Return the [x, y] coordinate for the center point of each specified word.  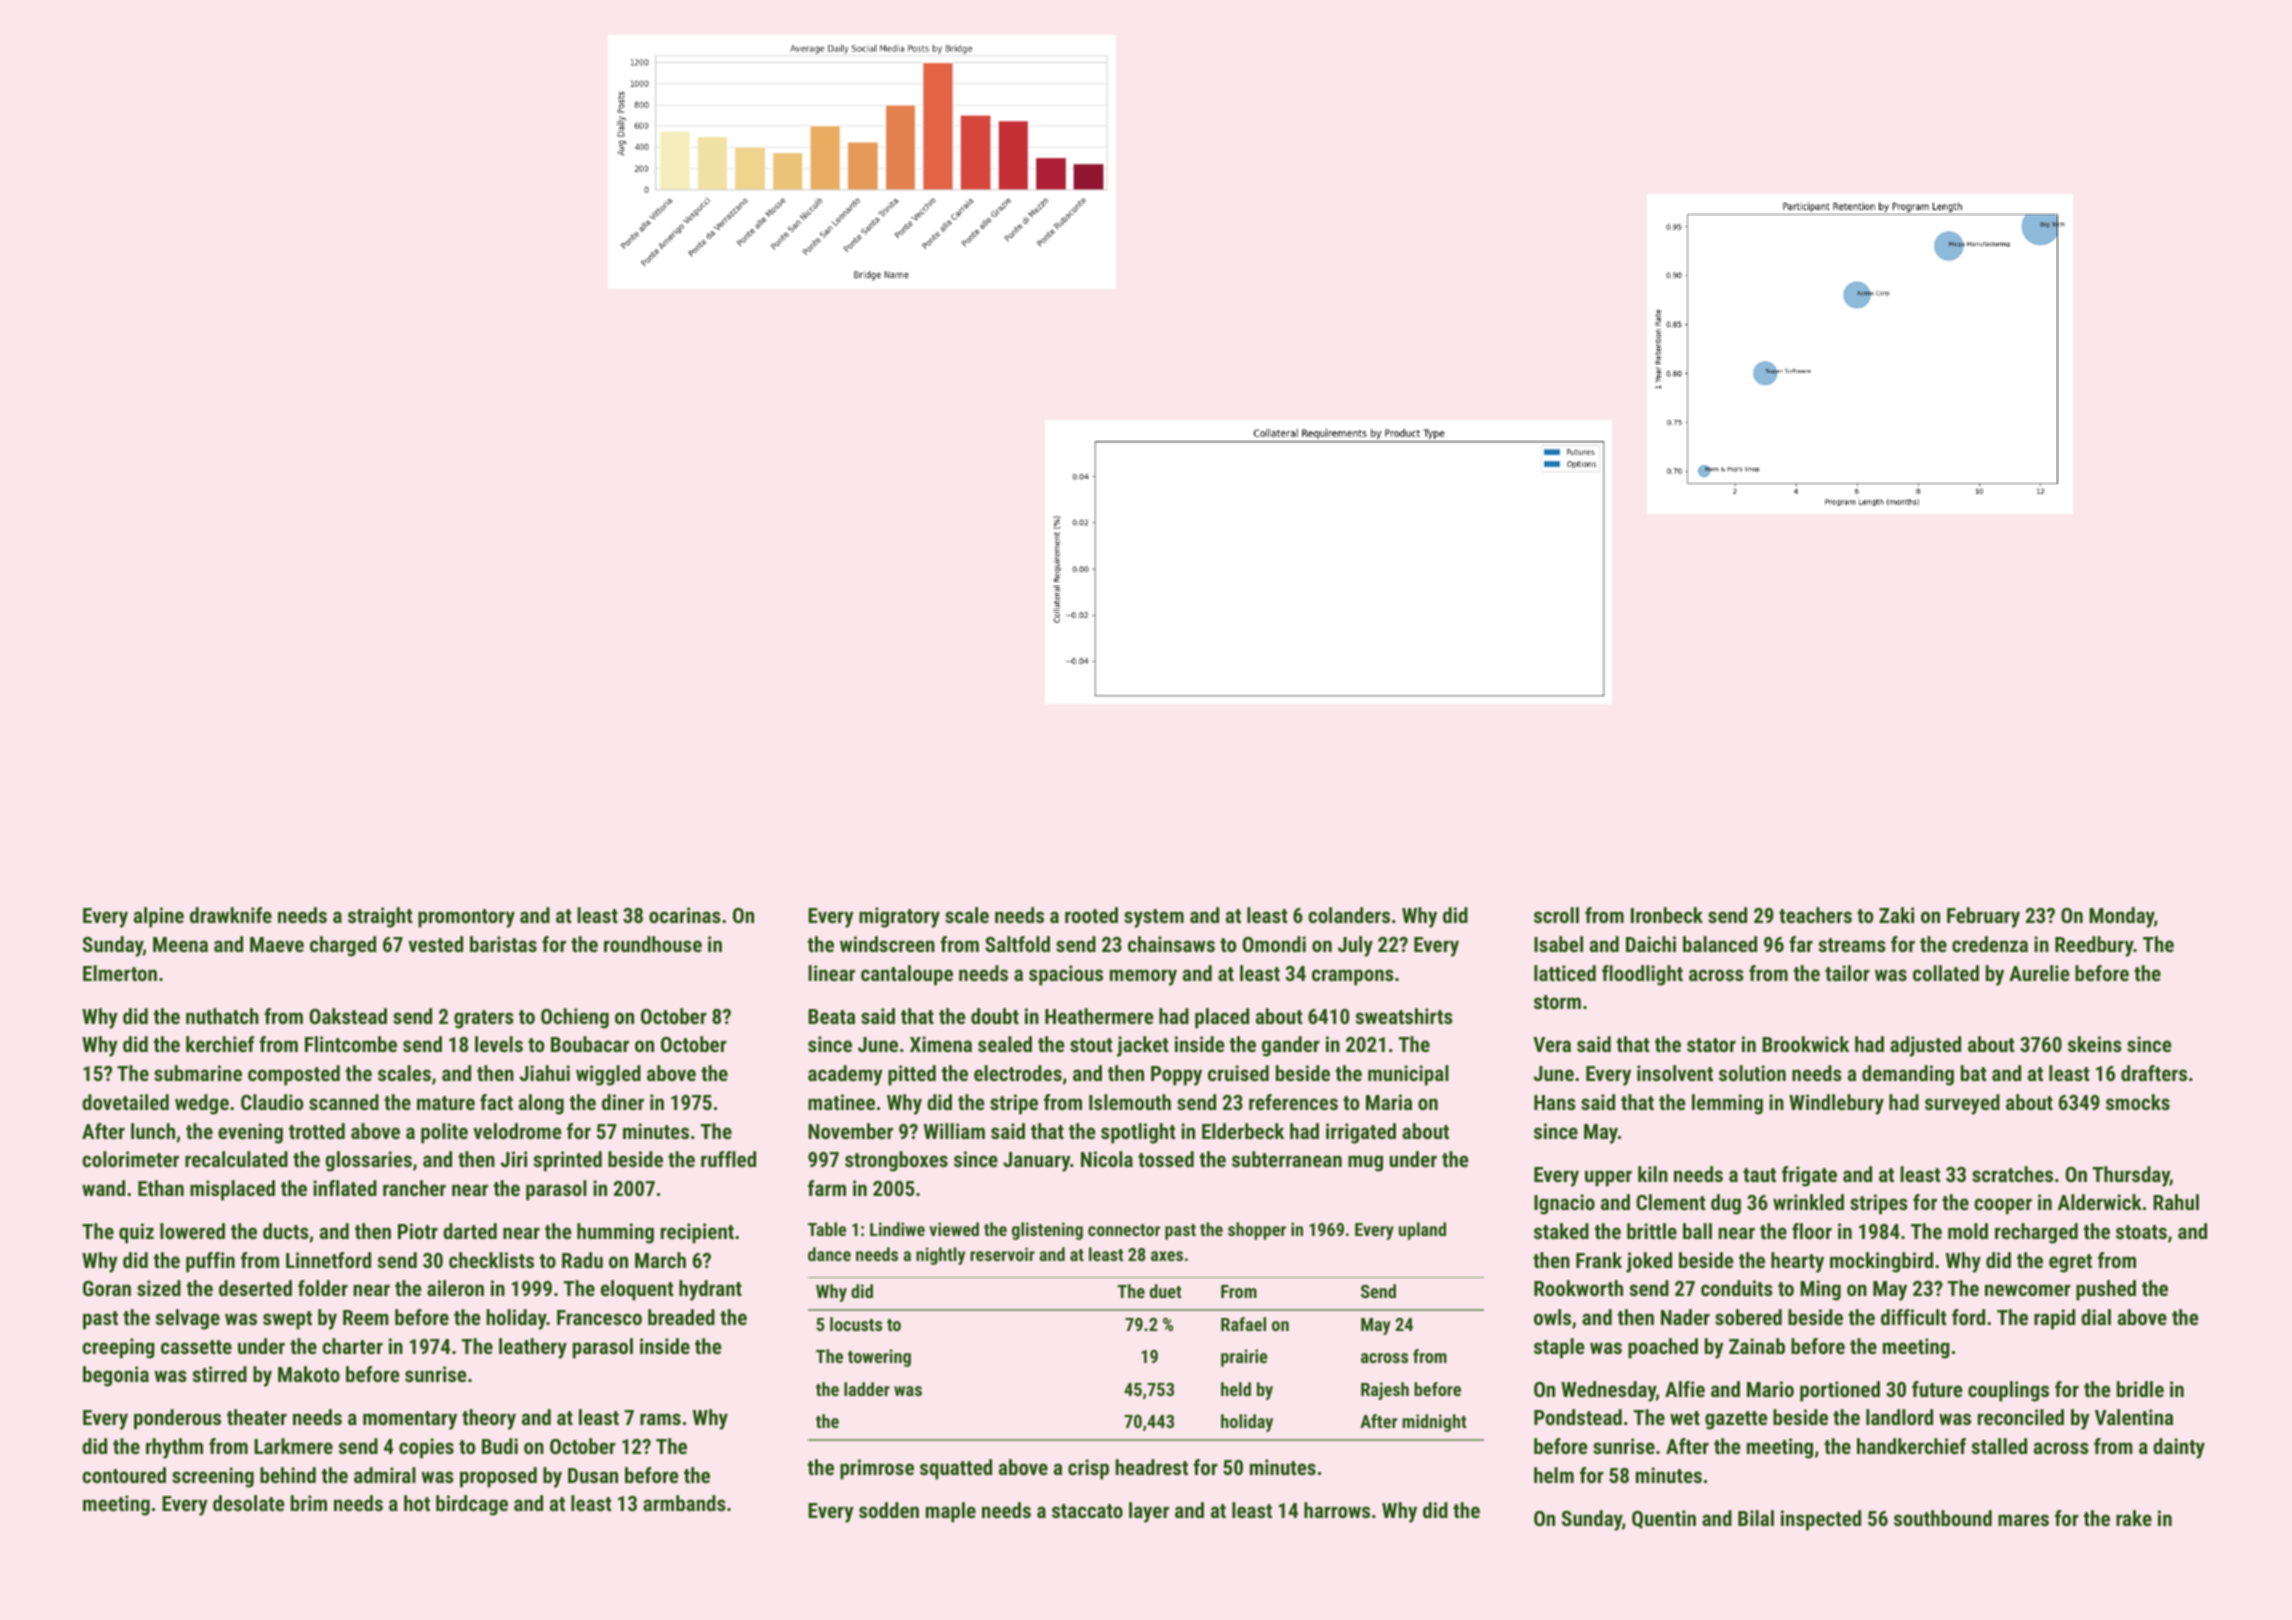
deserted [255, 1288]
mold [1968, 1231]
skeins [2095, 1044]
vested [435, 944]
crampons [1353, 977]
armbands [684, 1503]
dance [829, 1254]
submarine [198, 1073]
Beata [831, 1016]
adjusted [1925, 1046]
